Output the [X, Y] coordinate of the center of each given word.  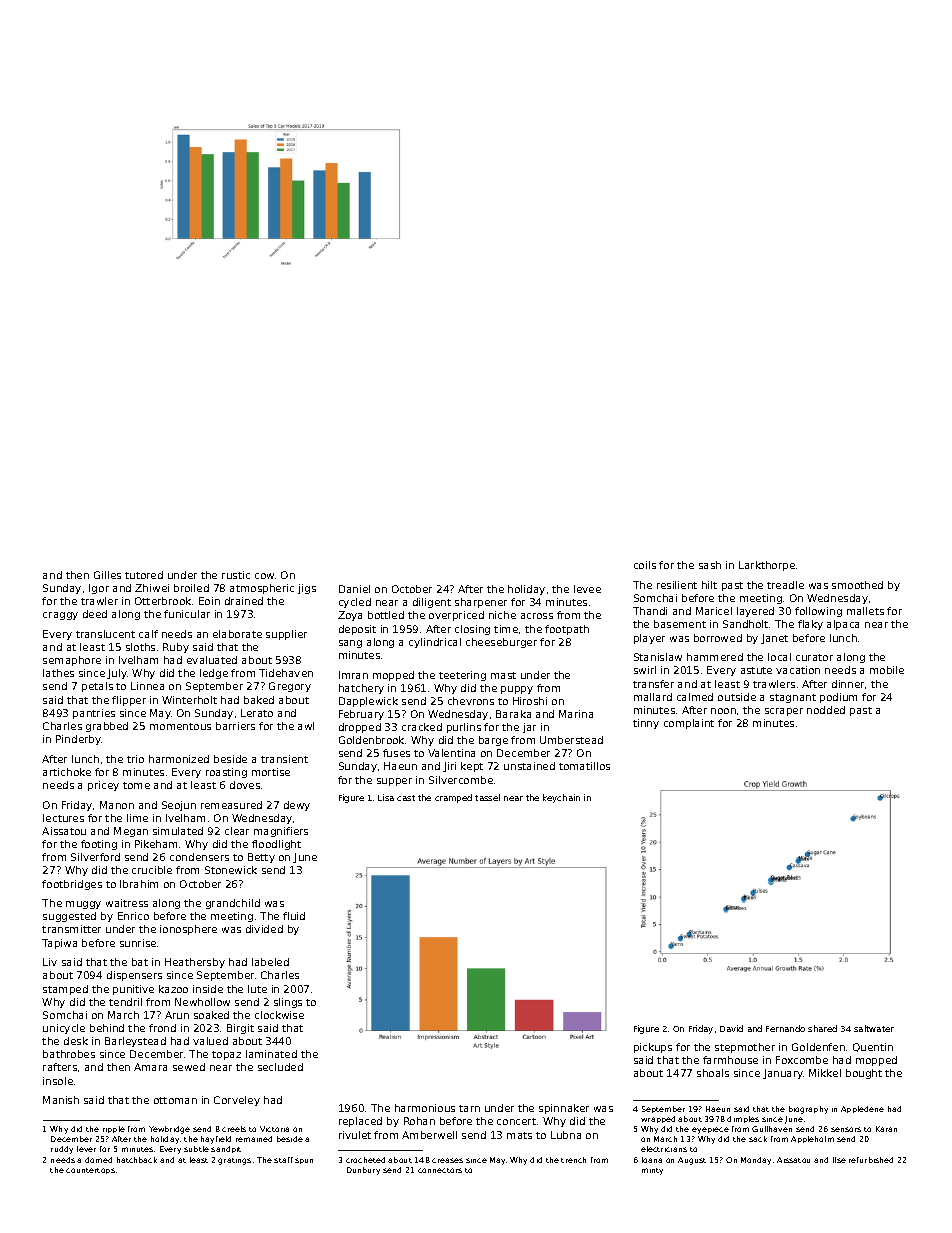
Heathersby [195, 963]
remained [254, 1139]
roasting [226, 773]
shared [822, 1028]
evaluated [212, 660]
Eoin [209, 601]
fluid [294, 916]
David [731, 1028]
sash [710, 565]
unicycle [64, 1029]
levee [587, 589]
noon [723, 711]
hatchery [361, 689]
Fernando [785, 1028]
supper [394, 782]
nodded [826, 710]
